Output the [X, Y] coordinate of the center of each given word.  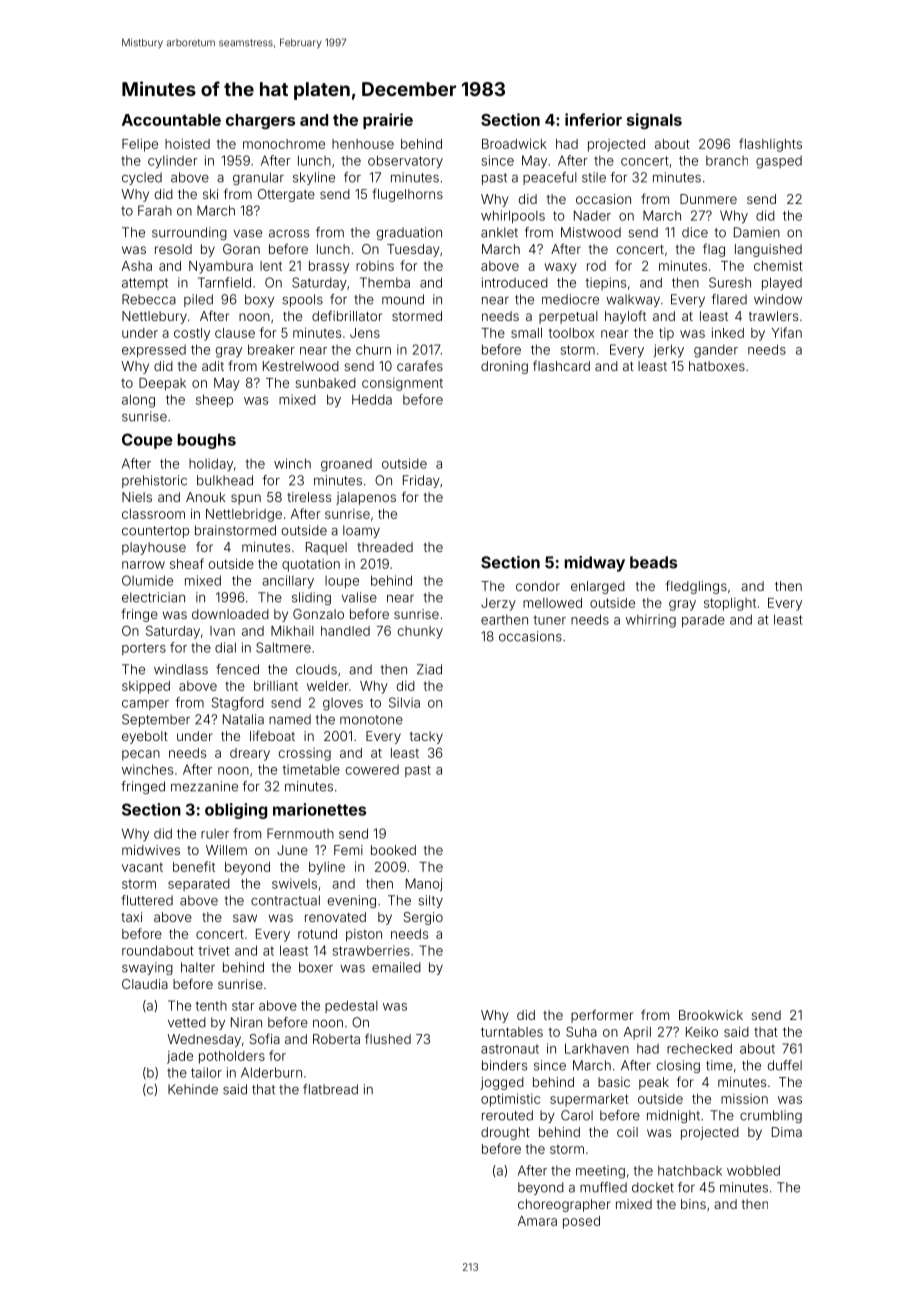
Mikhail [292, 631]
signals [654, 121]
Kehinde [193, 1089]
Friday [421, 481]
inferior [593, 119]
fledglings [696, 587]
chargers [260, 121]
